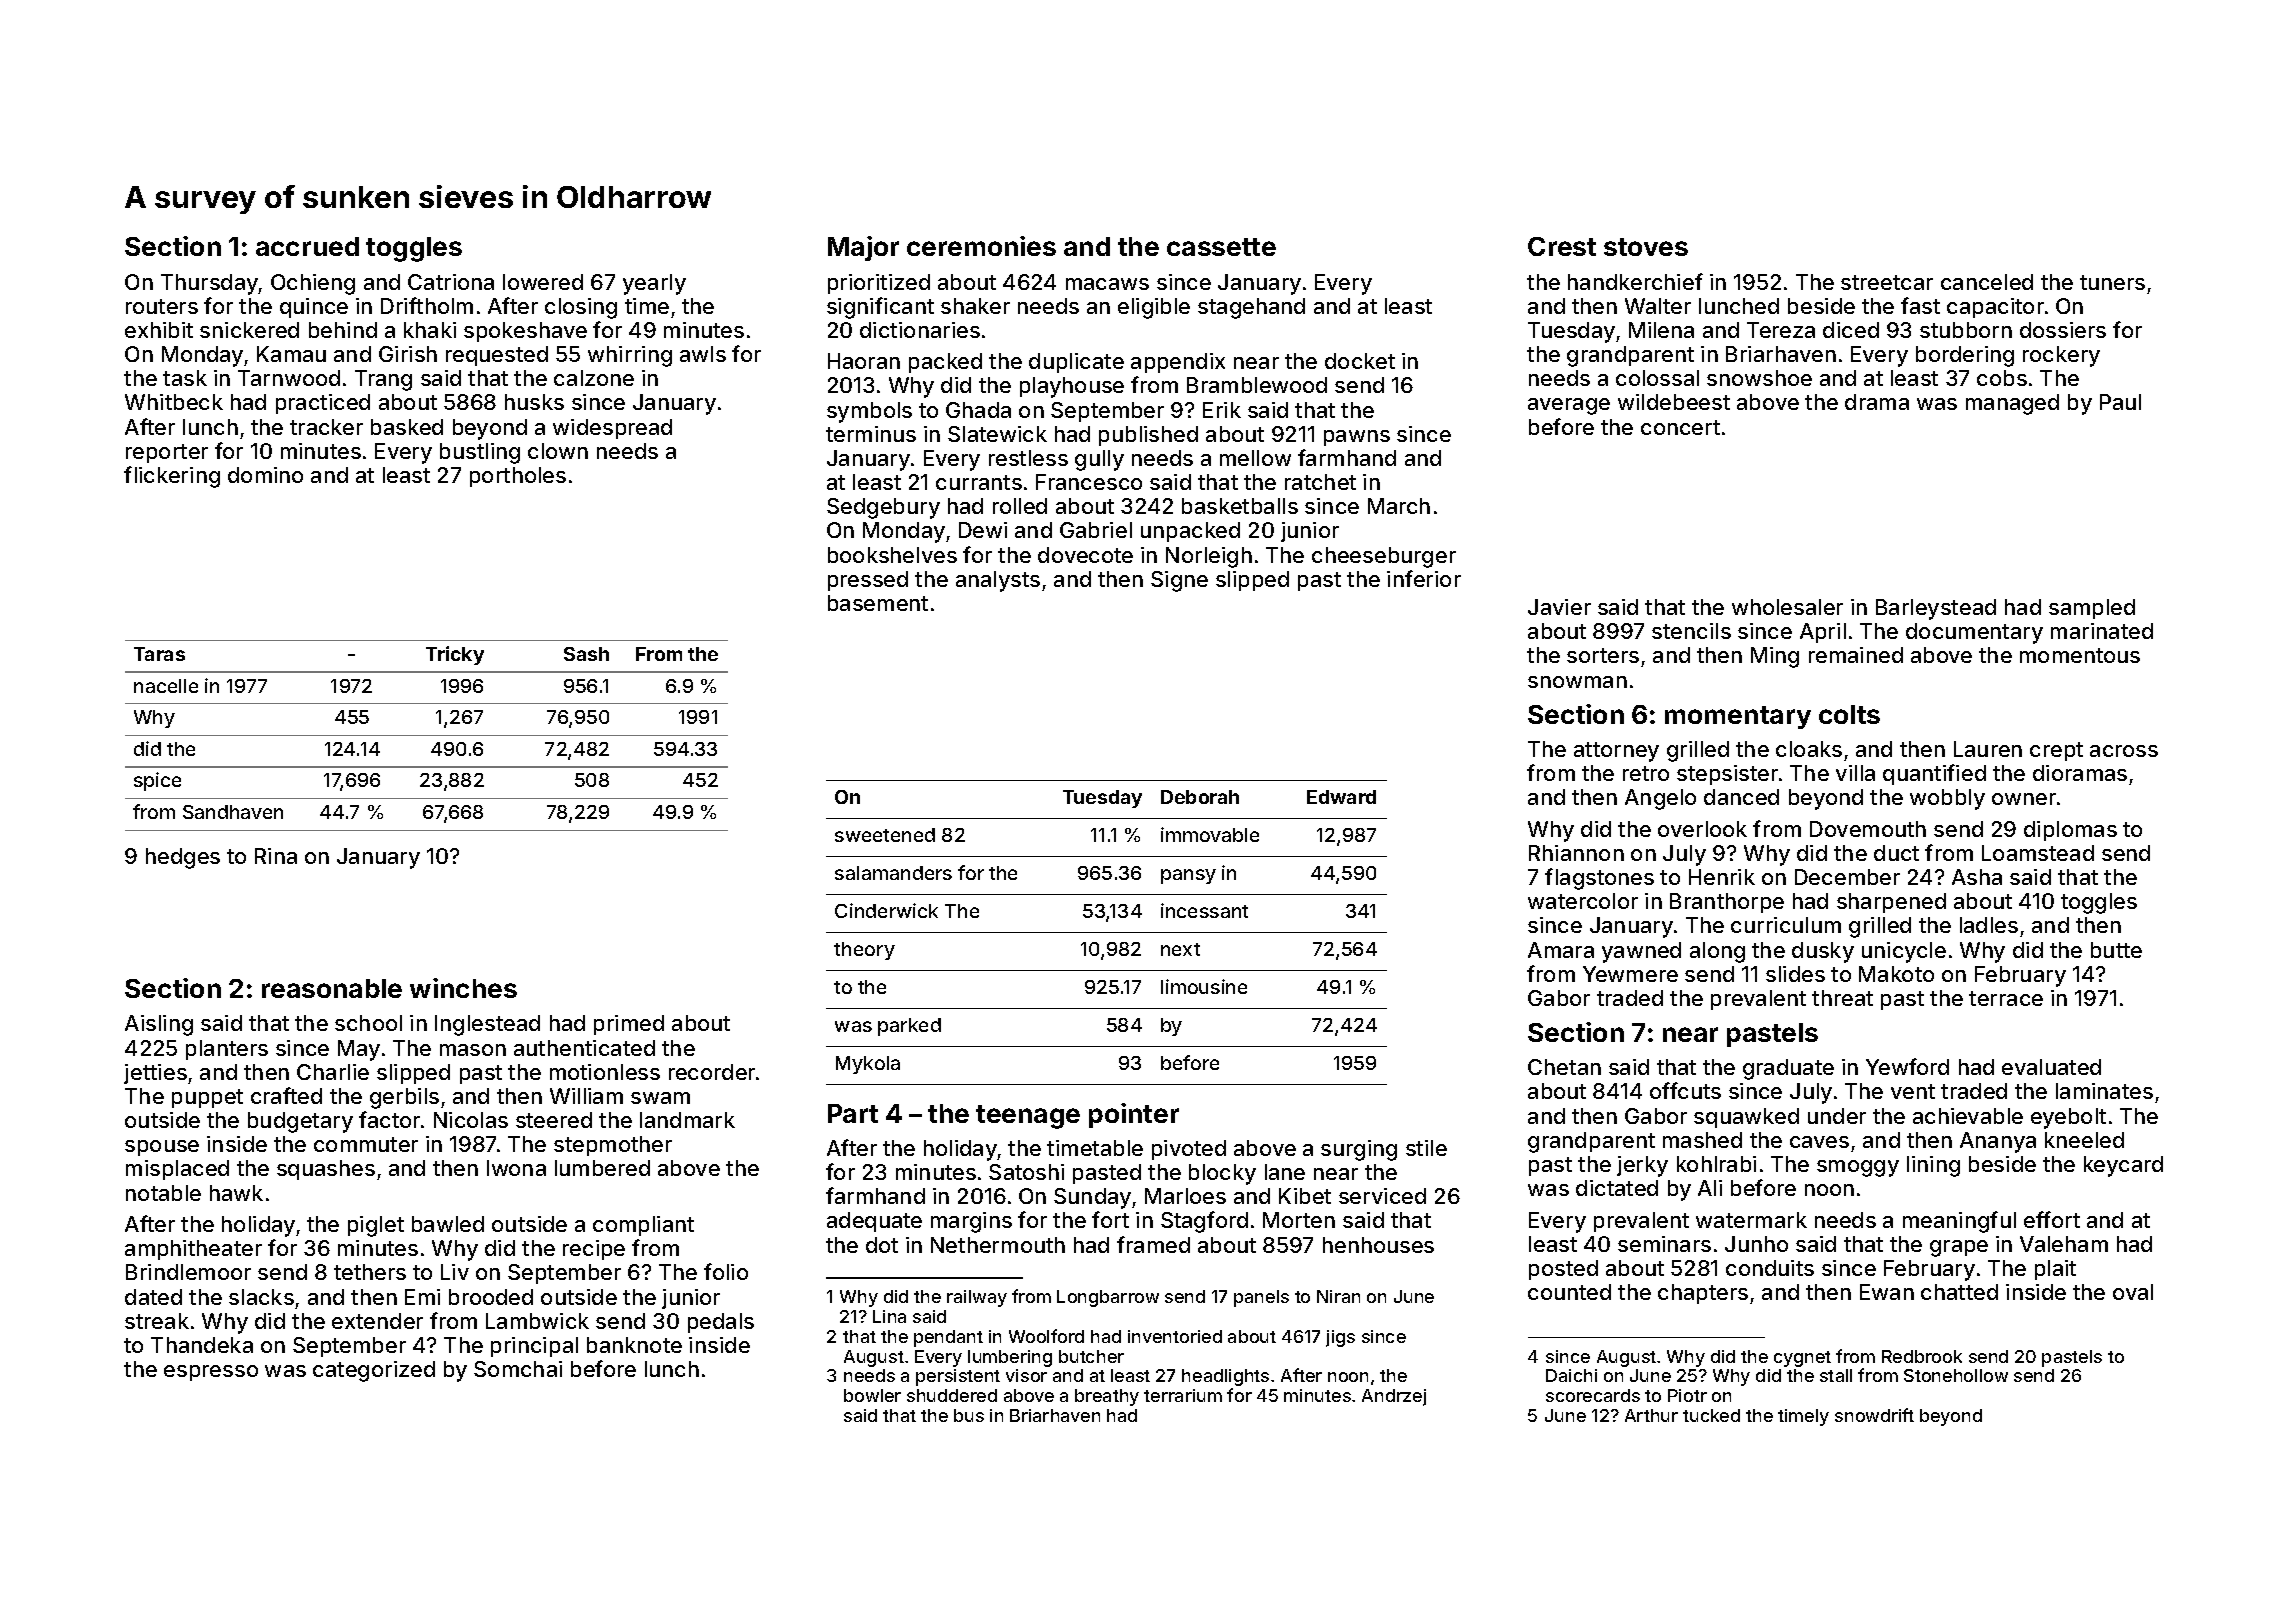  Describe the element at coordinates (374, 1371) in the screenshot. I see `categorized` at that location.
